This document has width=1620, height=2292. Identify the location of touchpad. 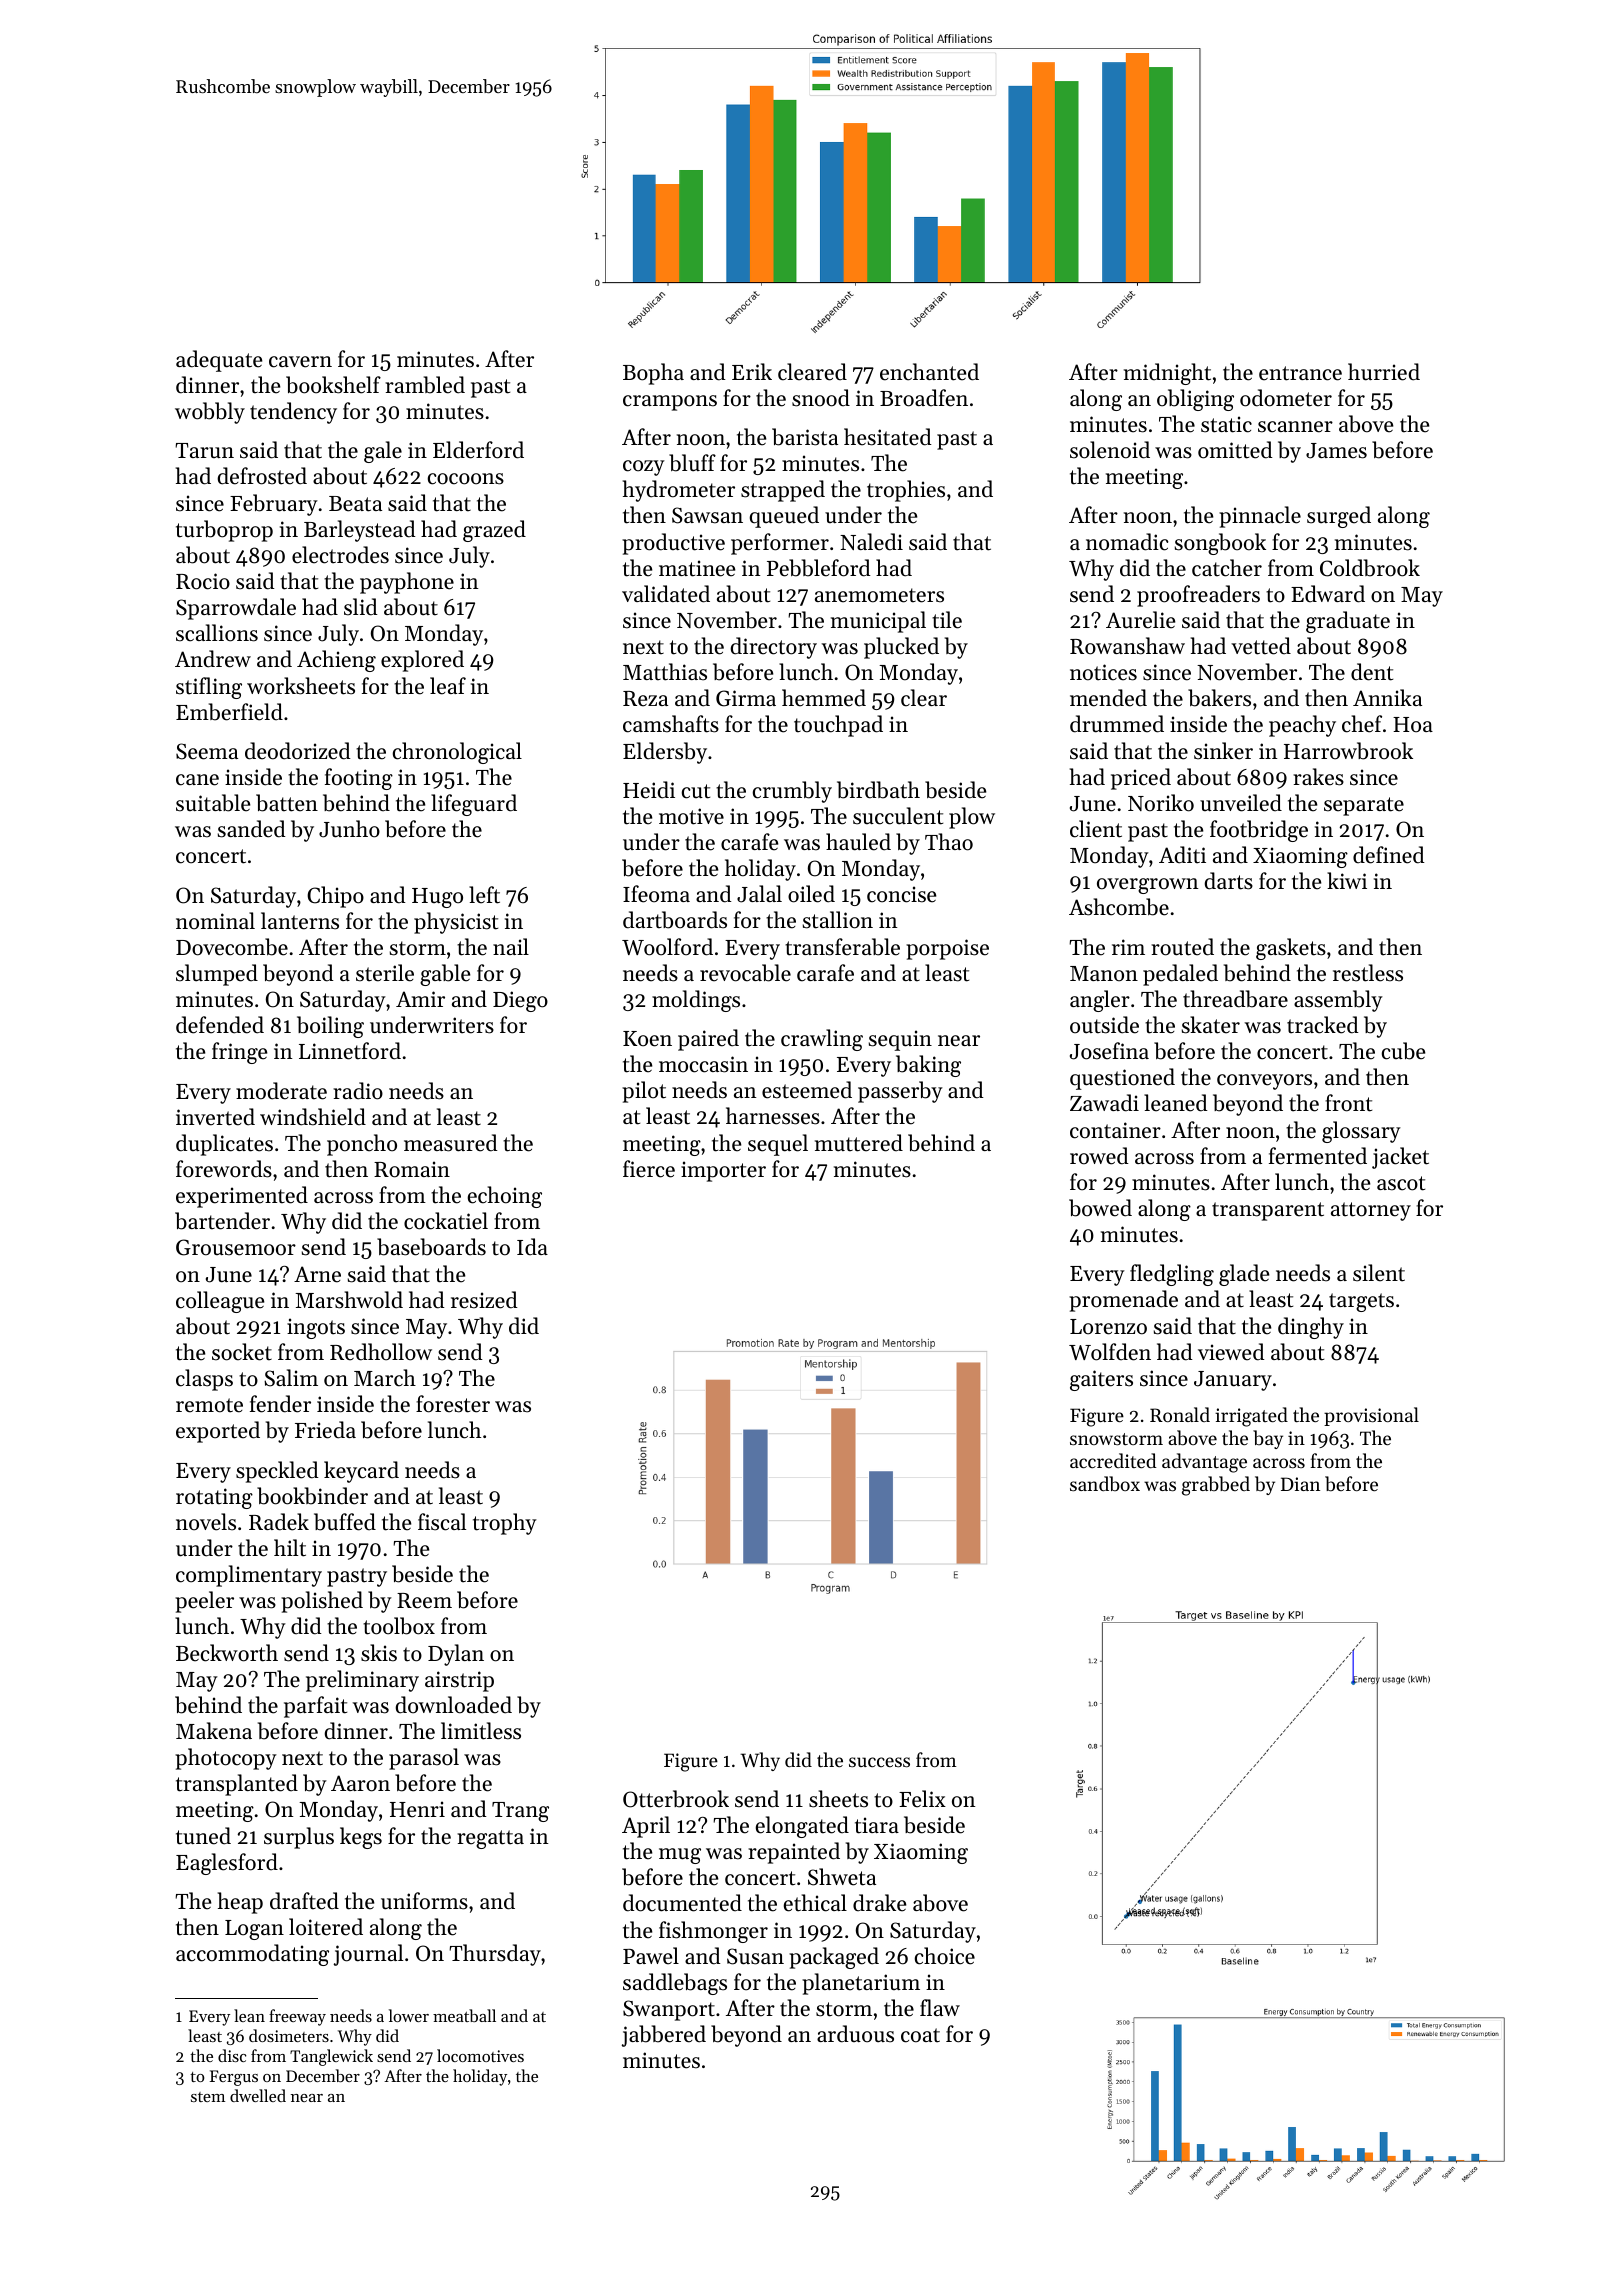
(838, 726).
